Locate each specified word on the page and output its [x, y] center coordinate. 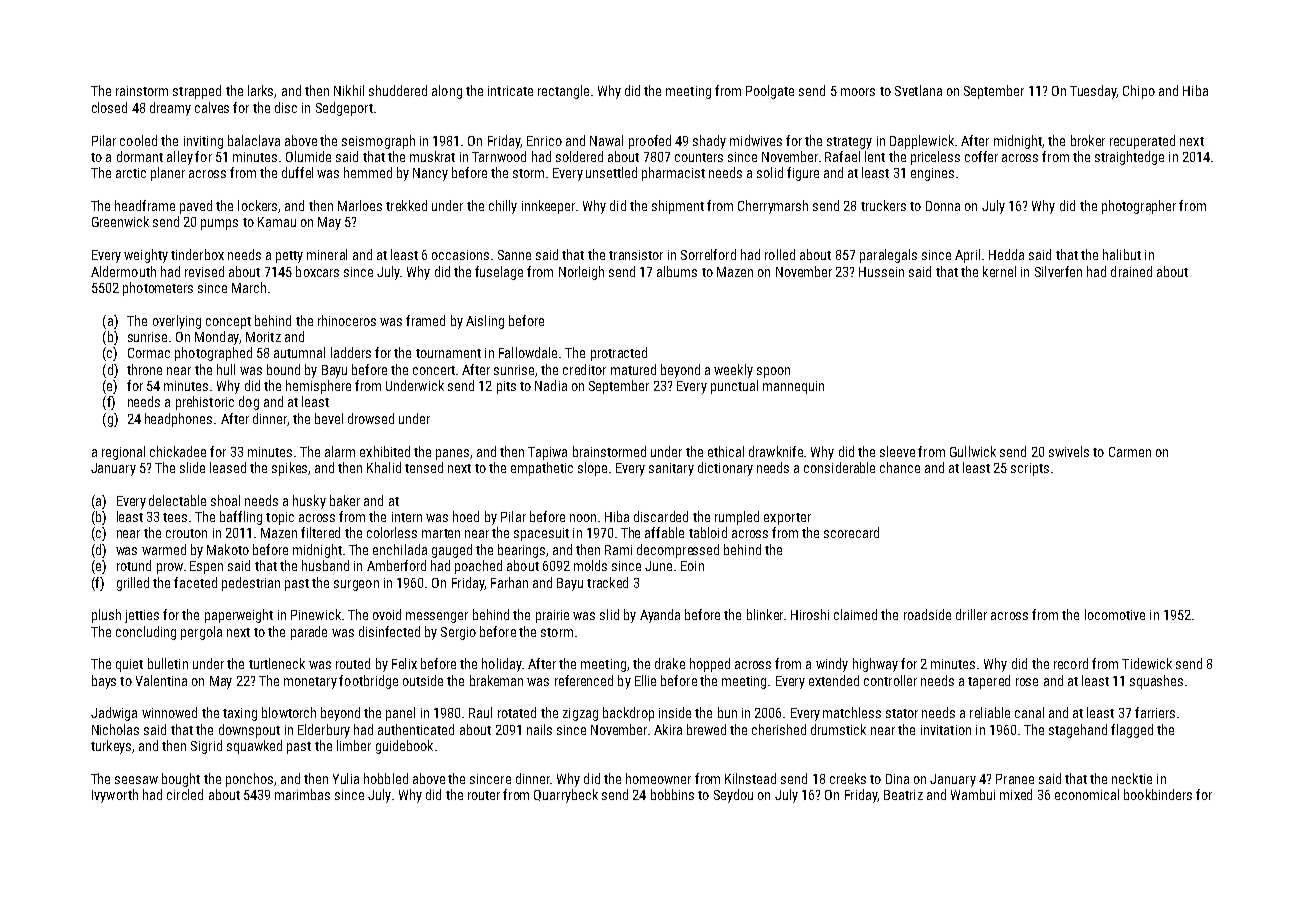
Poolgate [770, 92]
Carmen [1130, 452]
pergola [201, 633]
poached [478, 567]
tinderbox [197, 254]
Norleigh [581, 273]
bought [181, 780]
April [967, 256]
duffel [297, 172]
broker [1088, 140]
